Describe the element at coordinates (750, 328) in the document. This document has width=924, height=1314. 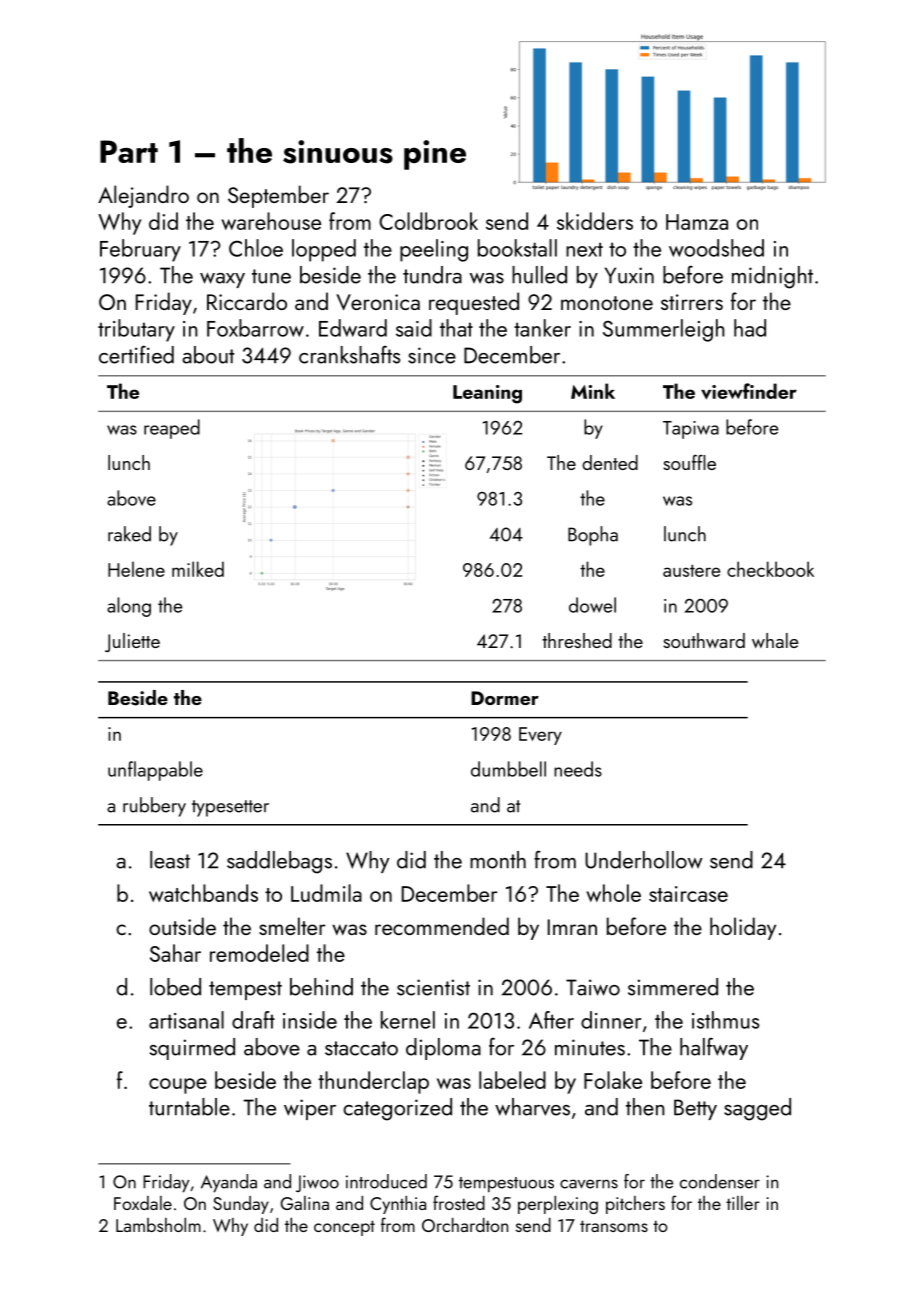
I see `had` at that location.
